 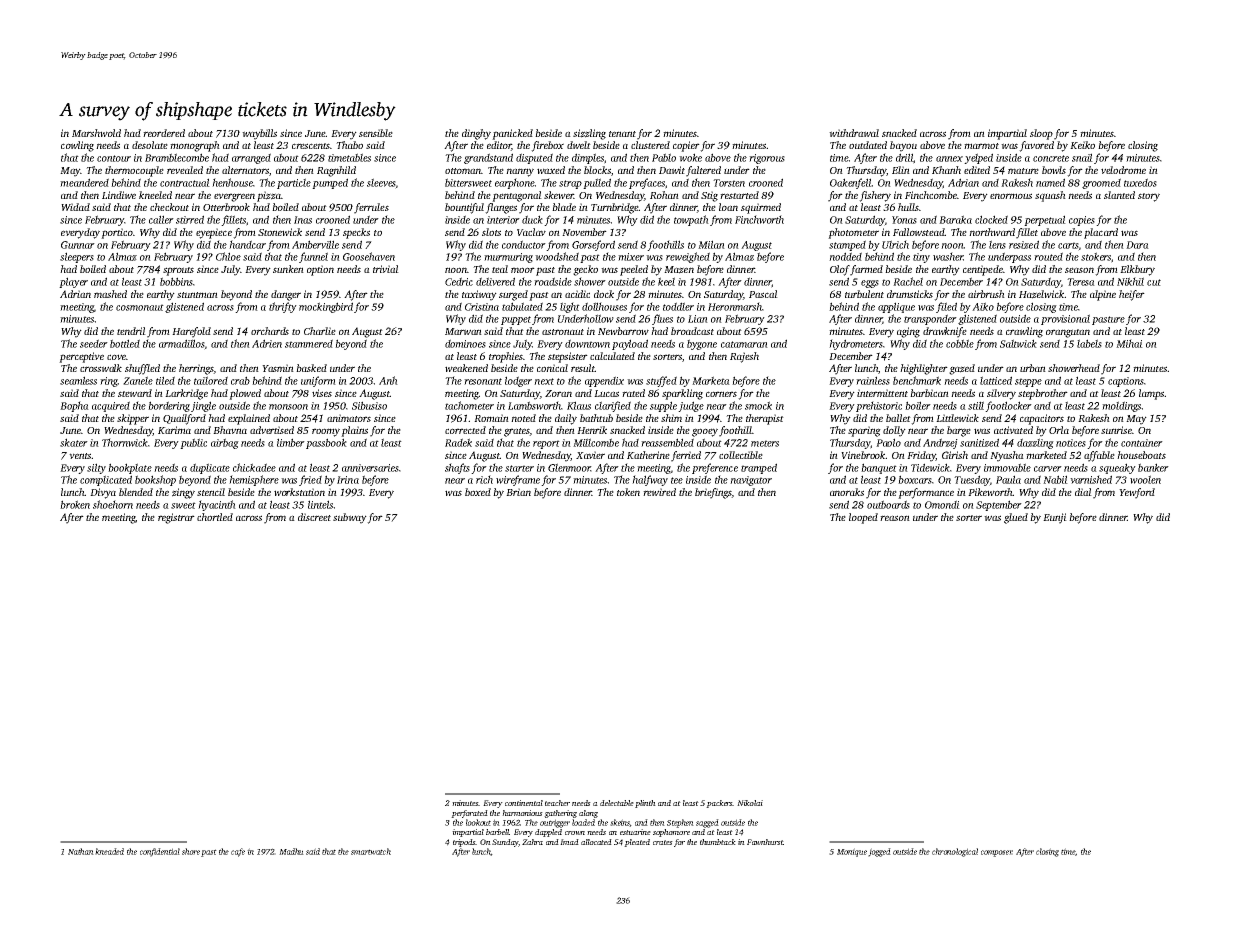 I want to click on subway, so click(x=350, y=518).
